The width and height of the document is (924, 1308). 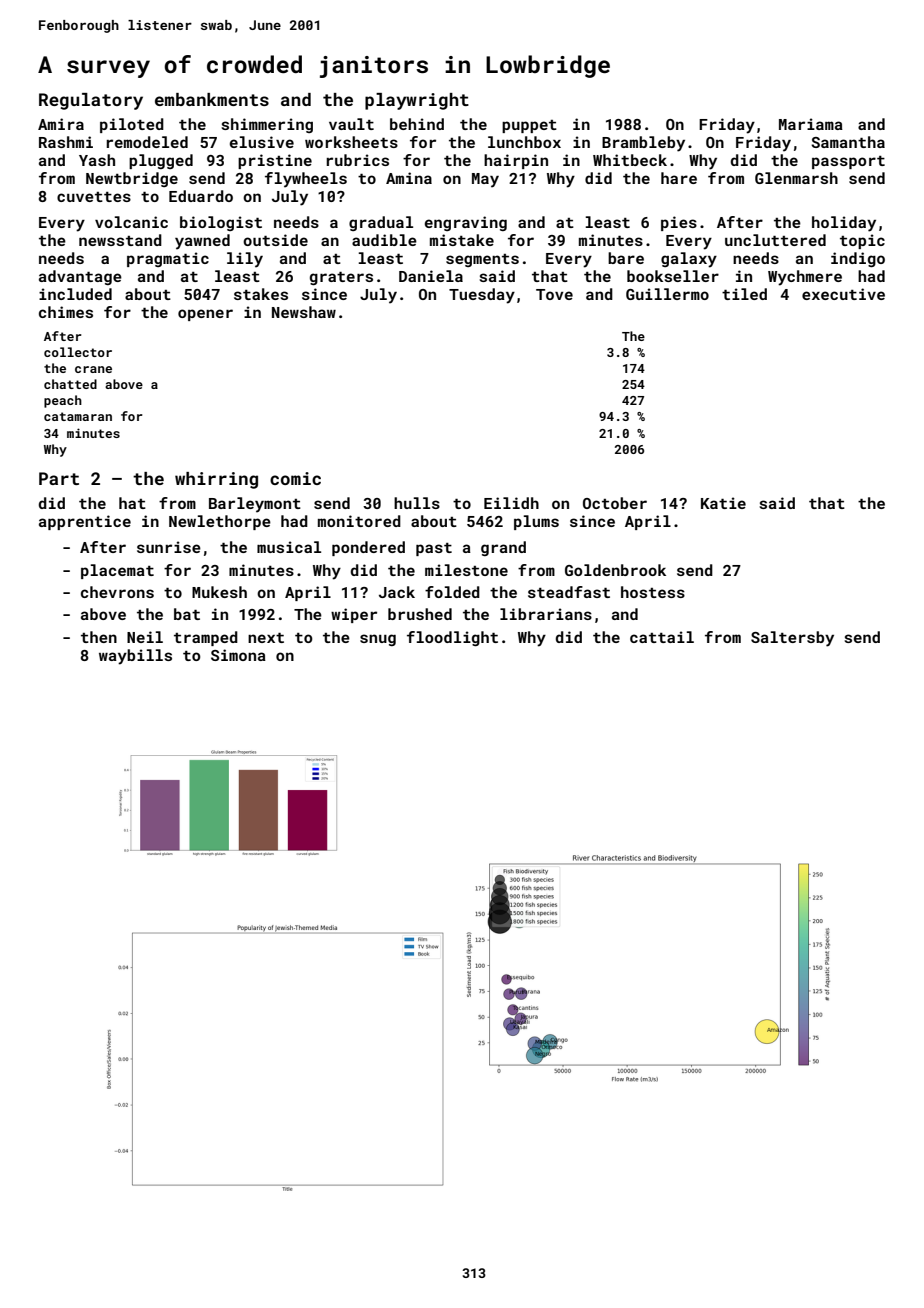 What do you see at coordinates (117, 571) in the document?
I see `placemat` at bounding box center [117, 571].
